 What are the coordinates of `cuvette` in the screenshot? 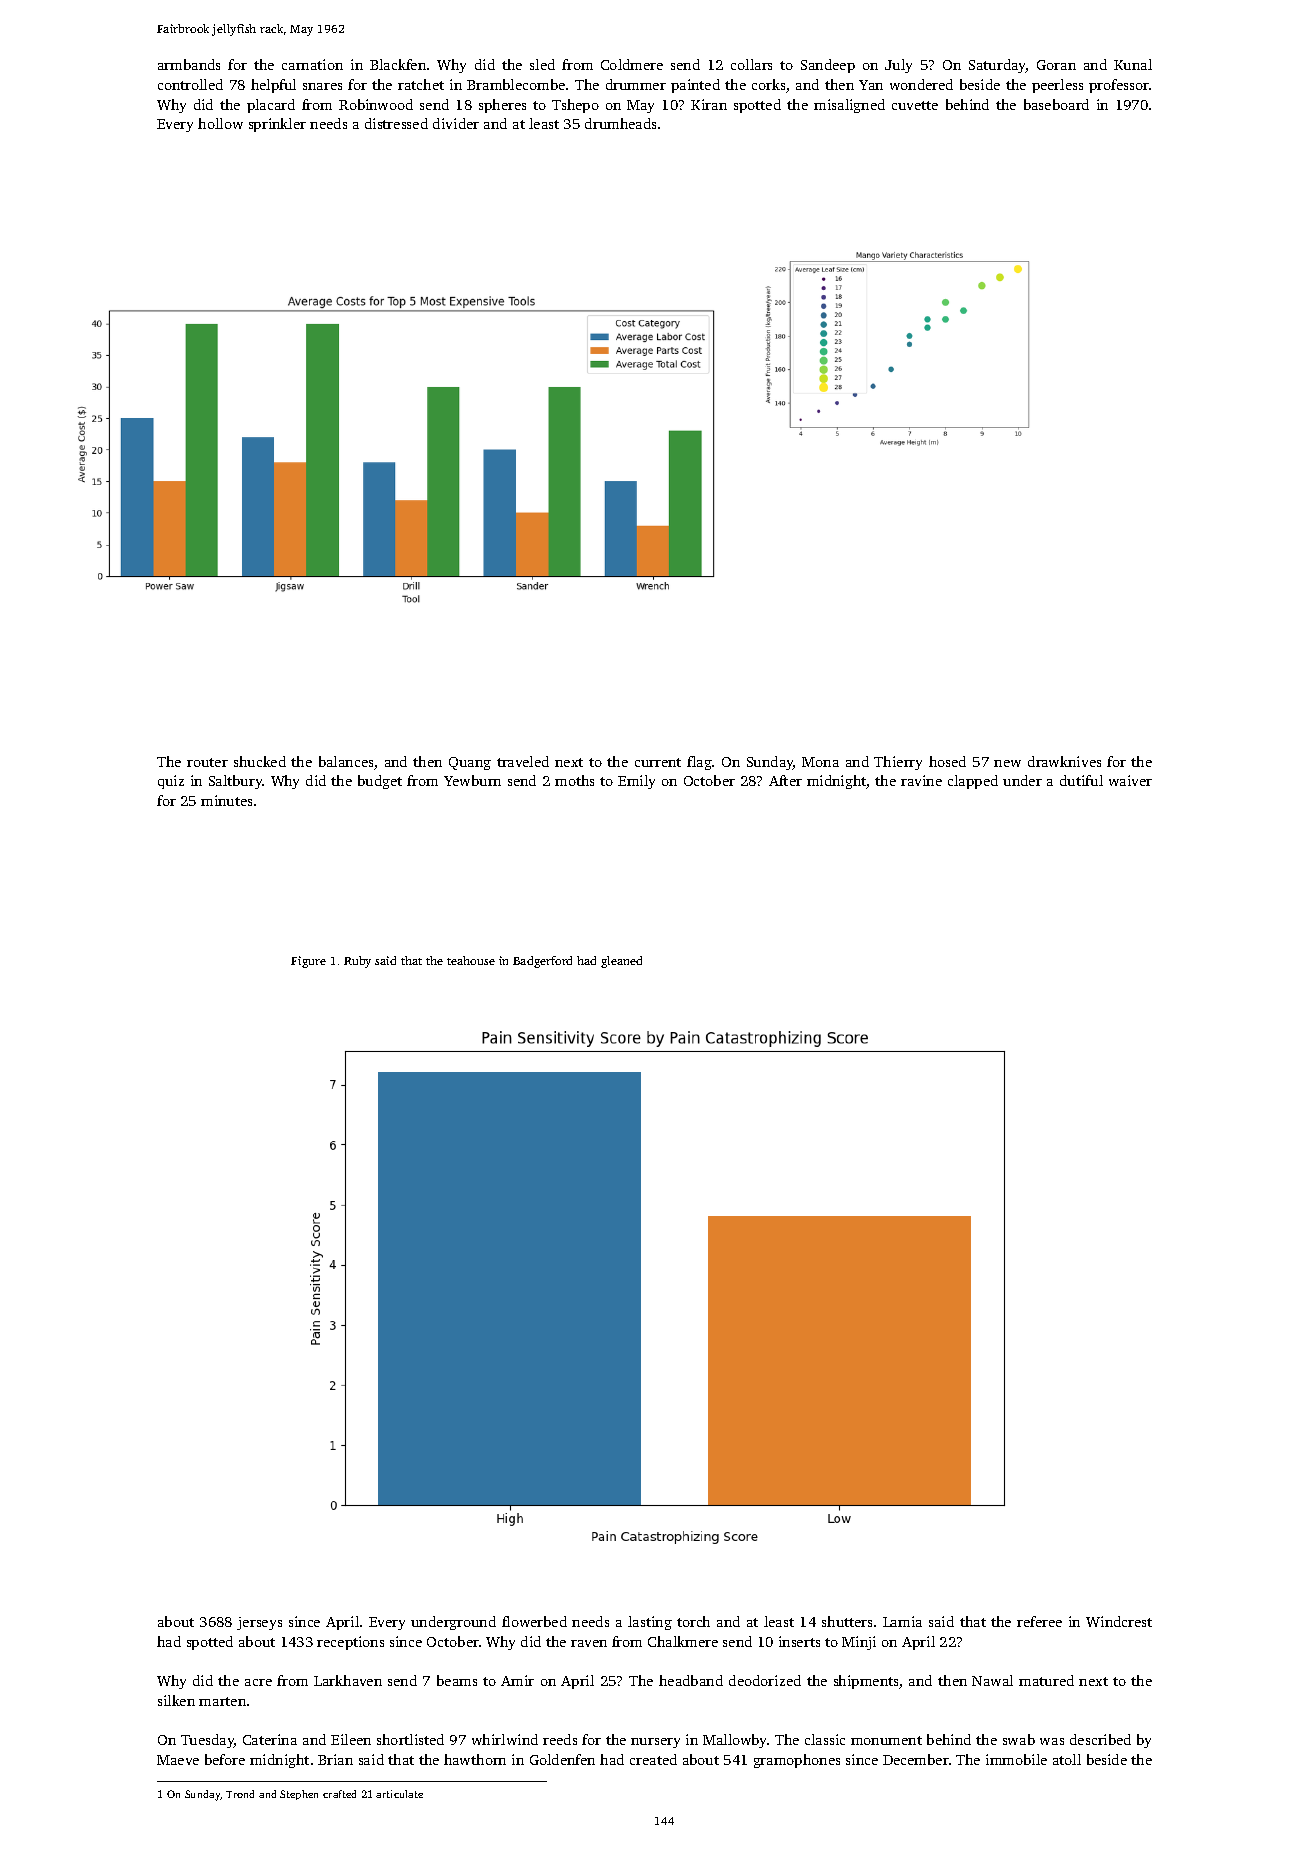 It's located at (915, 105).
